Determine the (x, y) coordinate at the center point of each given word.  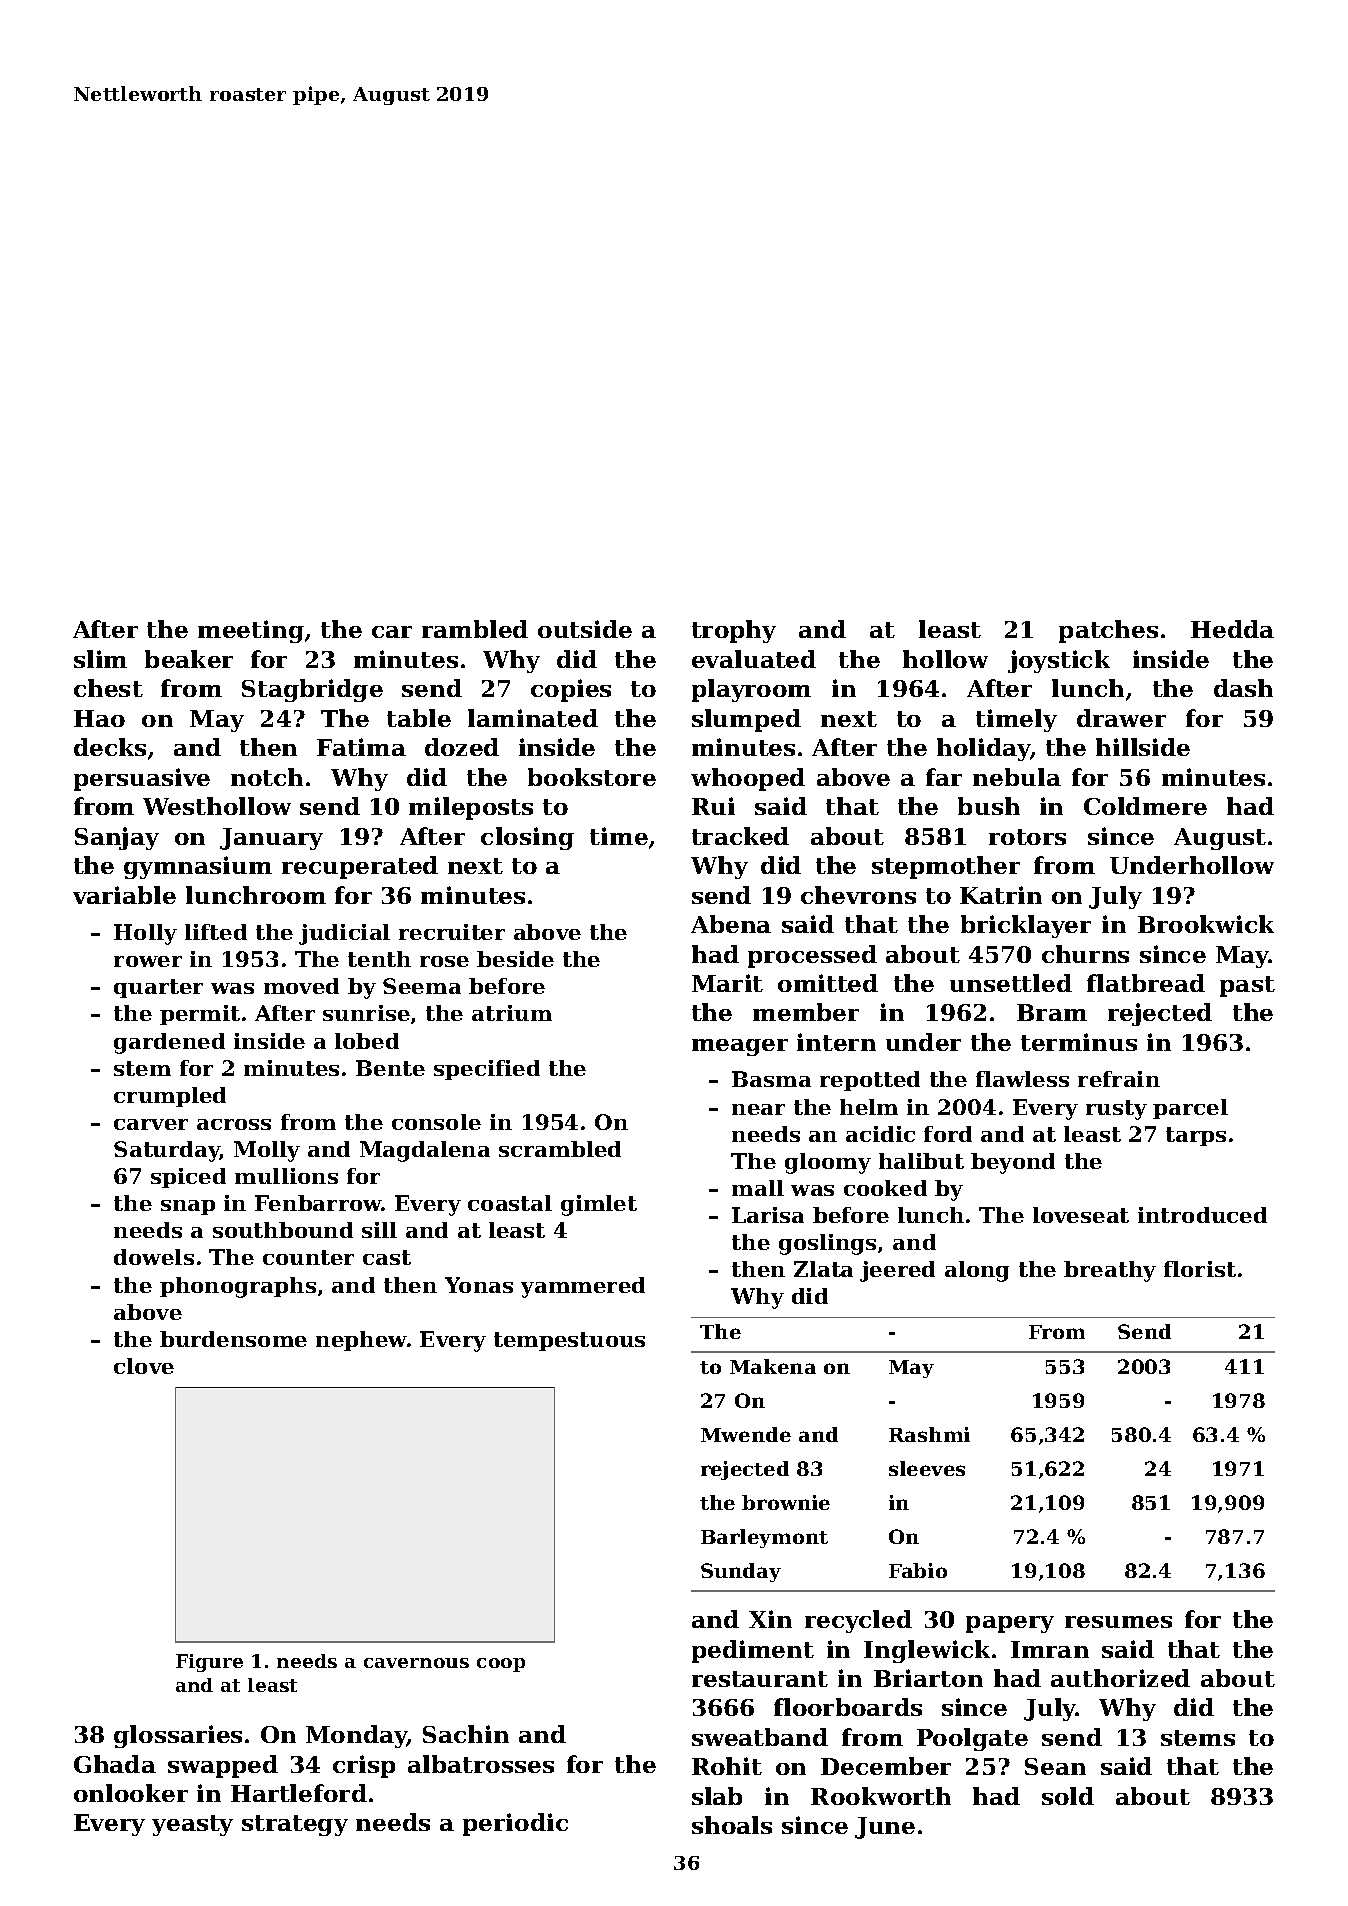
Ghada (115, 1764)
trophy (734, 631)
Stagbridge (312, 690)
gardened (169, 1043)
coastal (510, 1203)
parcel (1190, 1109)
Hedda (1232, 629)
